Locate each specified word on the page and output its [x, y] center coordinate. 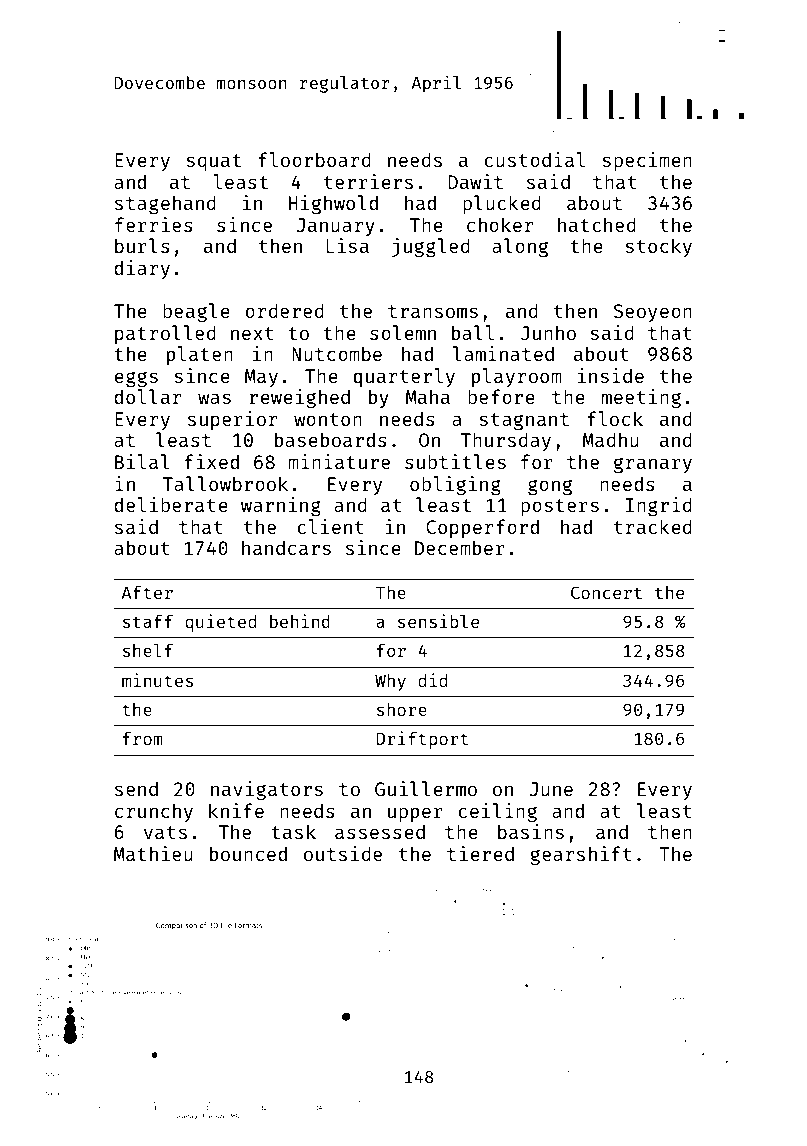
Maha [428, 396]
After [147, 592]
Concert [606, 592]
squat [213, 162]
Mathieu [153, 853]
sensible [438, 621]
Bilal [142, 461]
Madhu [611, 439]
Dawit [475, 181]
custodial [534, 159]
